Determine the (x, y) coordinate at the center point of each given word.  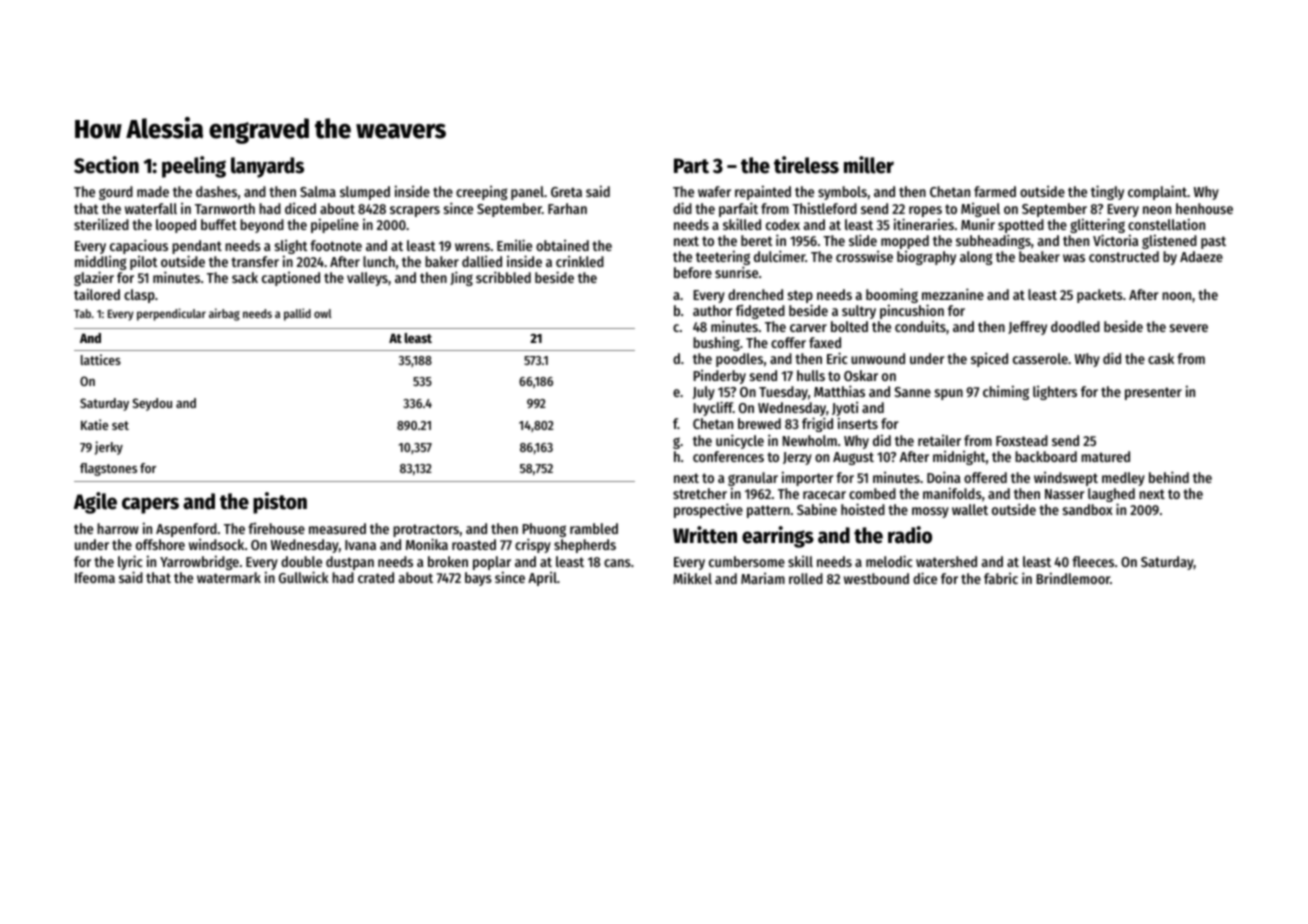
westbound (876, 578)
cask (1161, 358)
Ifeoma (95, 577)
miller (869, 165)
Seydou (152, 404)
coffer (788, 342)
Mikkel (692, 578)
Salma (318, 191)
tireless (806, 165)
